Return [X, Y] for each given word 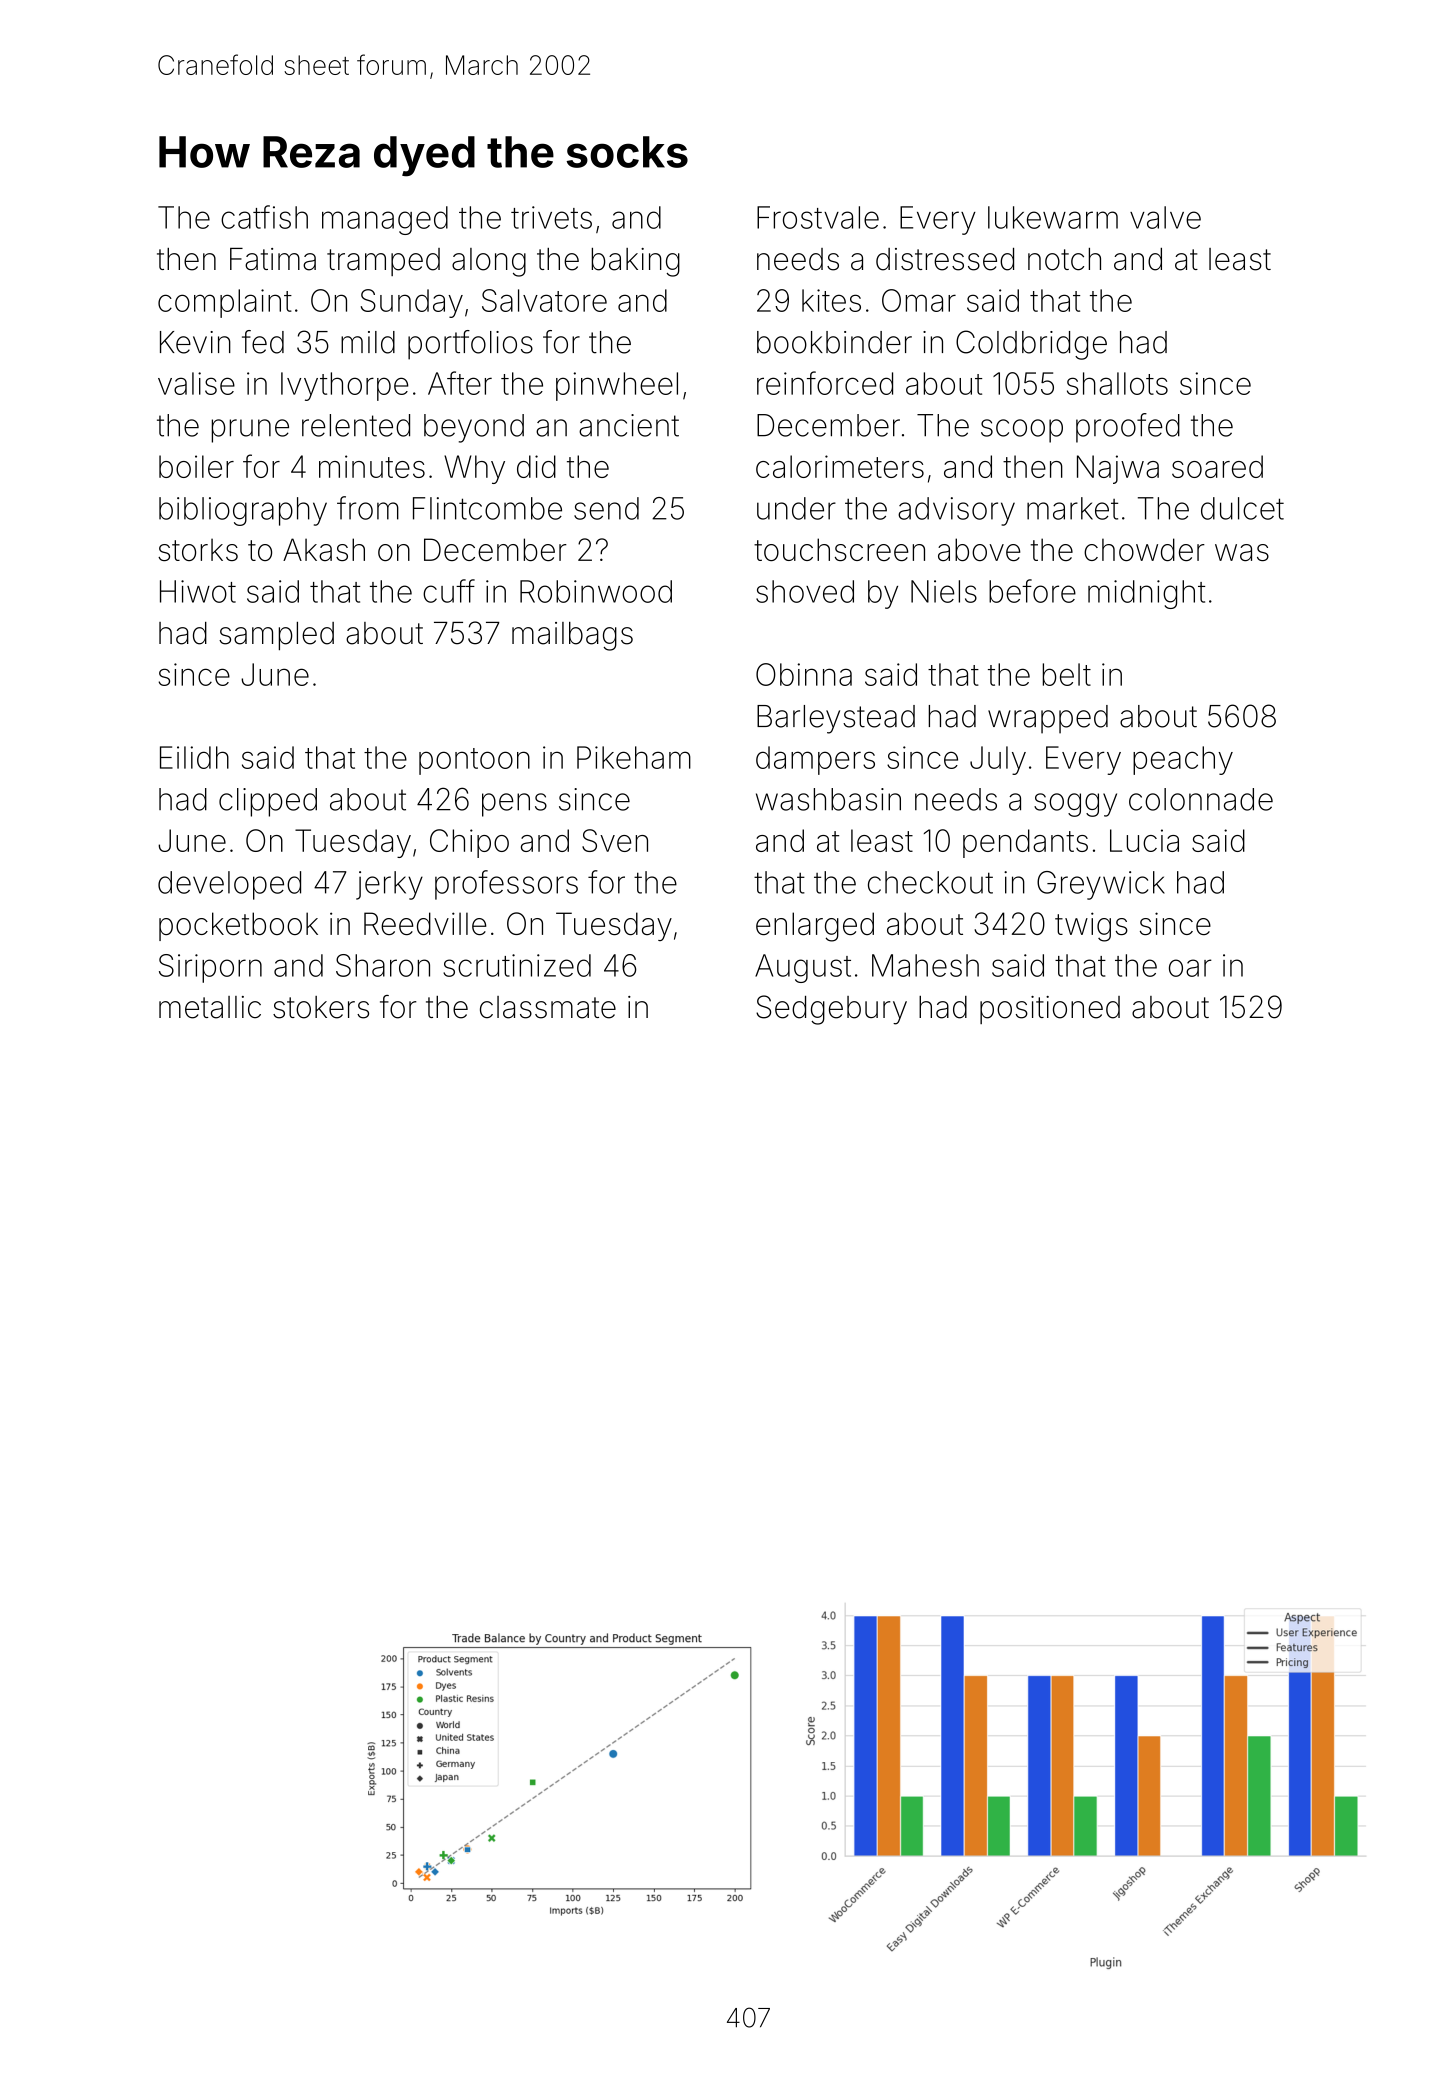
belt [1067, 674]
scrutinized [517, 965]
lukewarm [1053, 217]
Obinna [804, 674]
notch [1064, 259]
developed [229, 885]
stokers [321, 1007]
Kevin [195, 342]
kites [831, 300]
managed [385, 220]
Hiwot [198, 591]
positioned [1050, 1010]
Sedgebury [831, 1010]
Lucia [1144, 840]
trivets [551, 217]
